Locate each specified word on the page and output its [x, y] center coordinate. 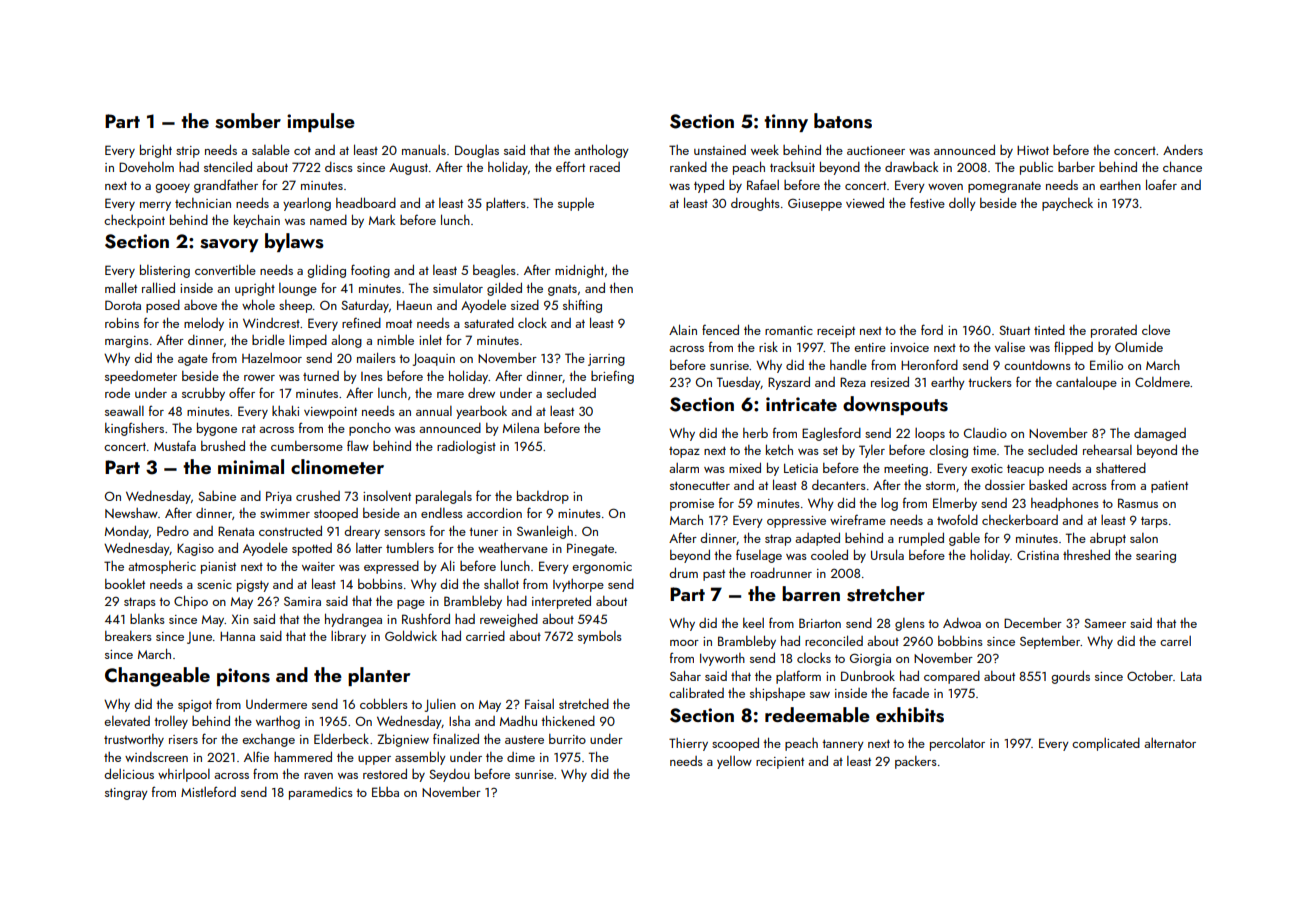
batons [843, 121]
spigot [195, 706]
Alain [683, 329]
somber [248, 121]
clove [1156, 329]
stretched [584, 703]
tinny [786, 123]
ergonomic [602, 568]
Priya [279, 497]
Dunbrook [868, 675]
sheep [295, 306]
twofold [957, 519]
